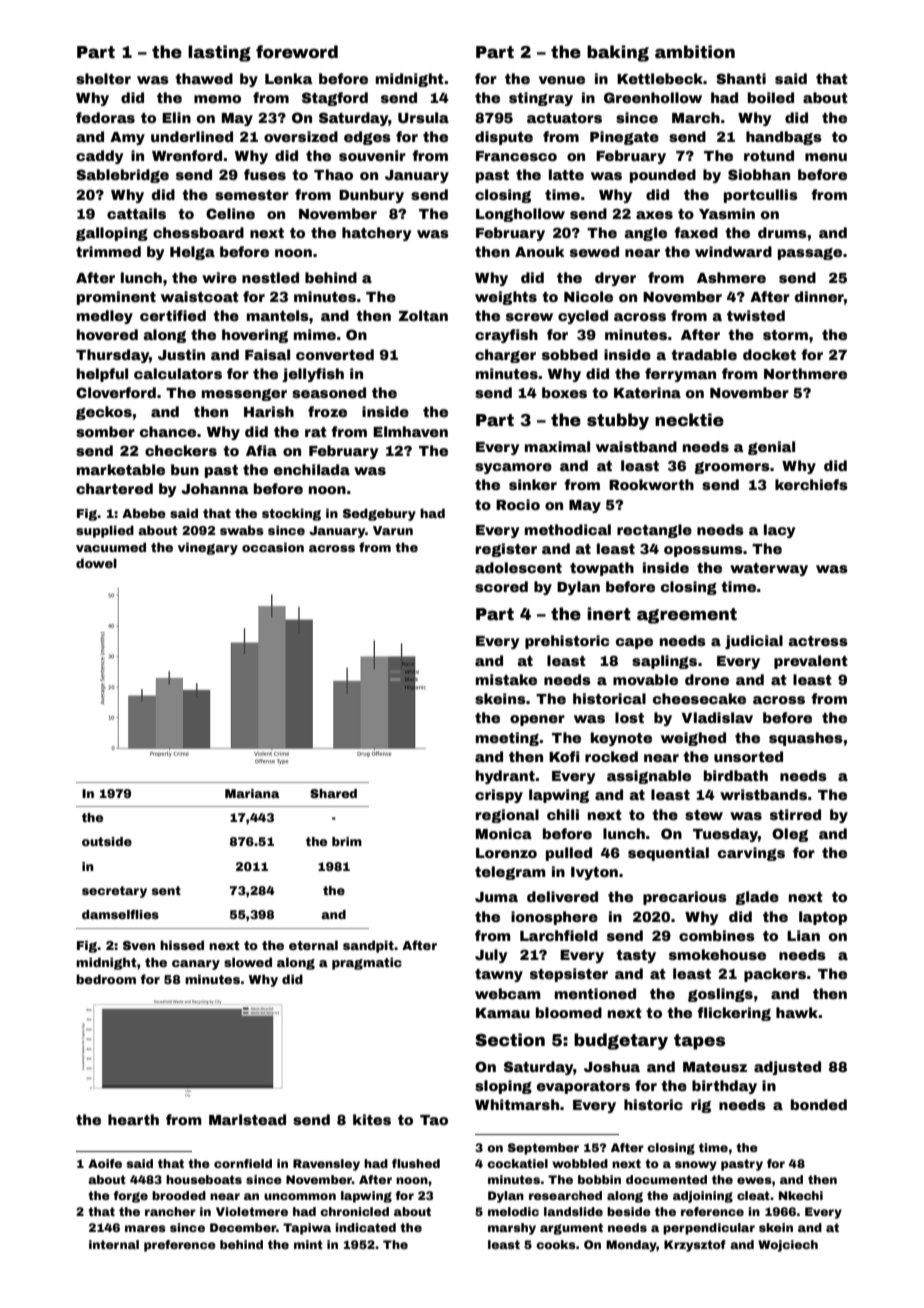 This image has width=924, height=1308. What do you see at coordinates (121, 469) in the image?
I see `marketable` at bounding box center [121, 469].
